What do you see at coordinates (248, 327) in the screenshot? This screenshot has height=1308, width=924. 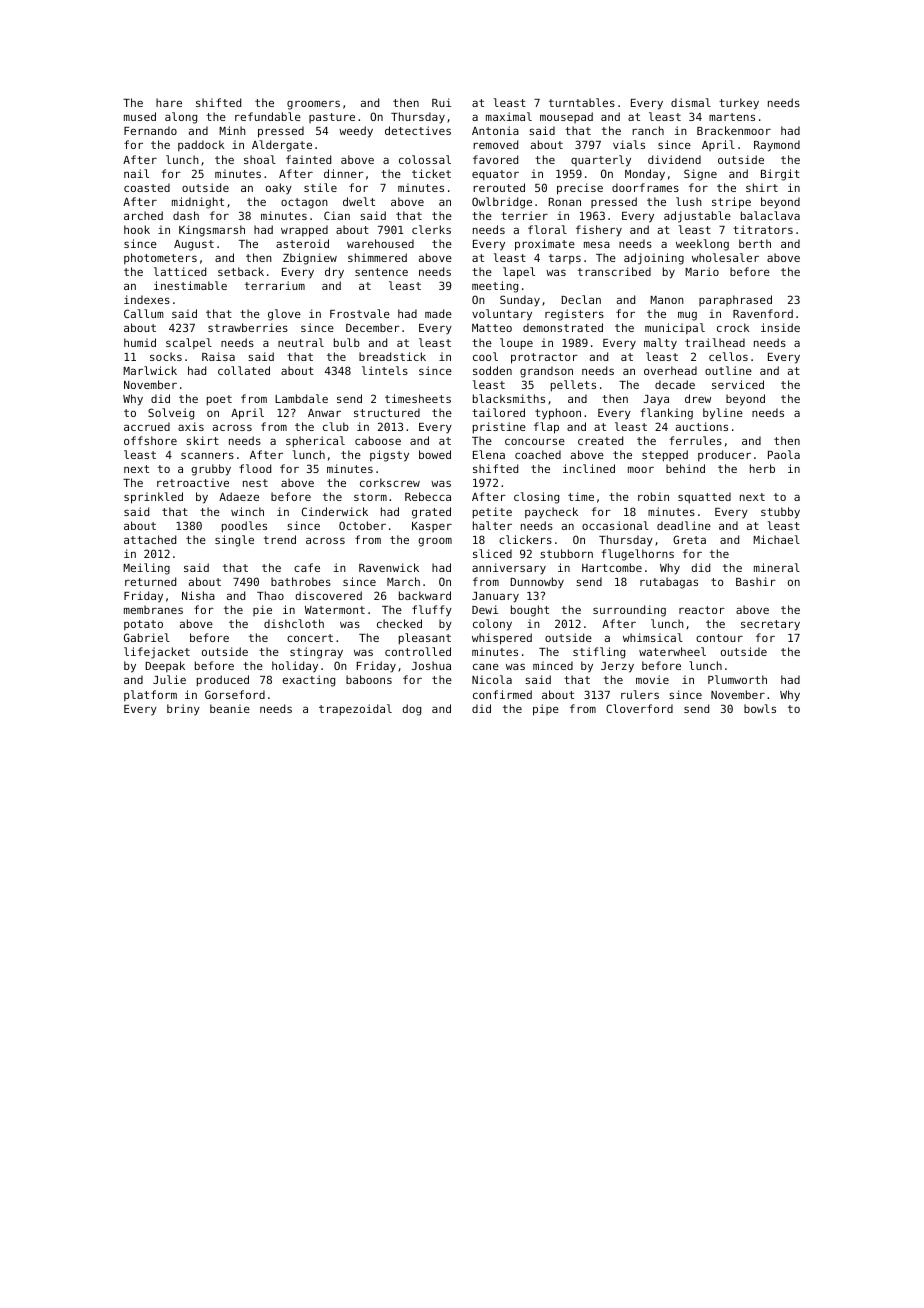 I see `strawberries` at bounding box center [248, 327].
